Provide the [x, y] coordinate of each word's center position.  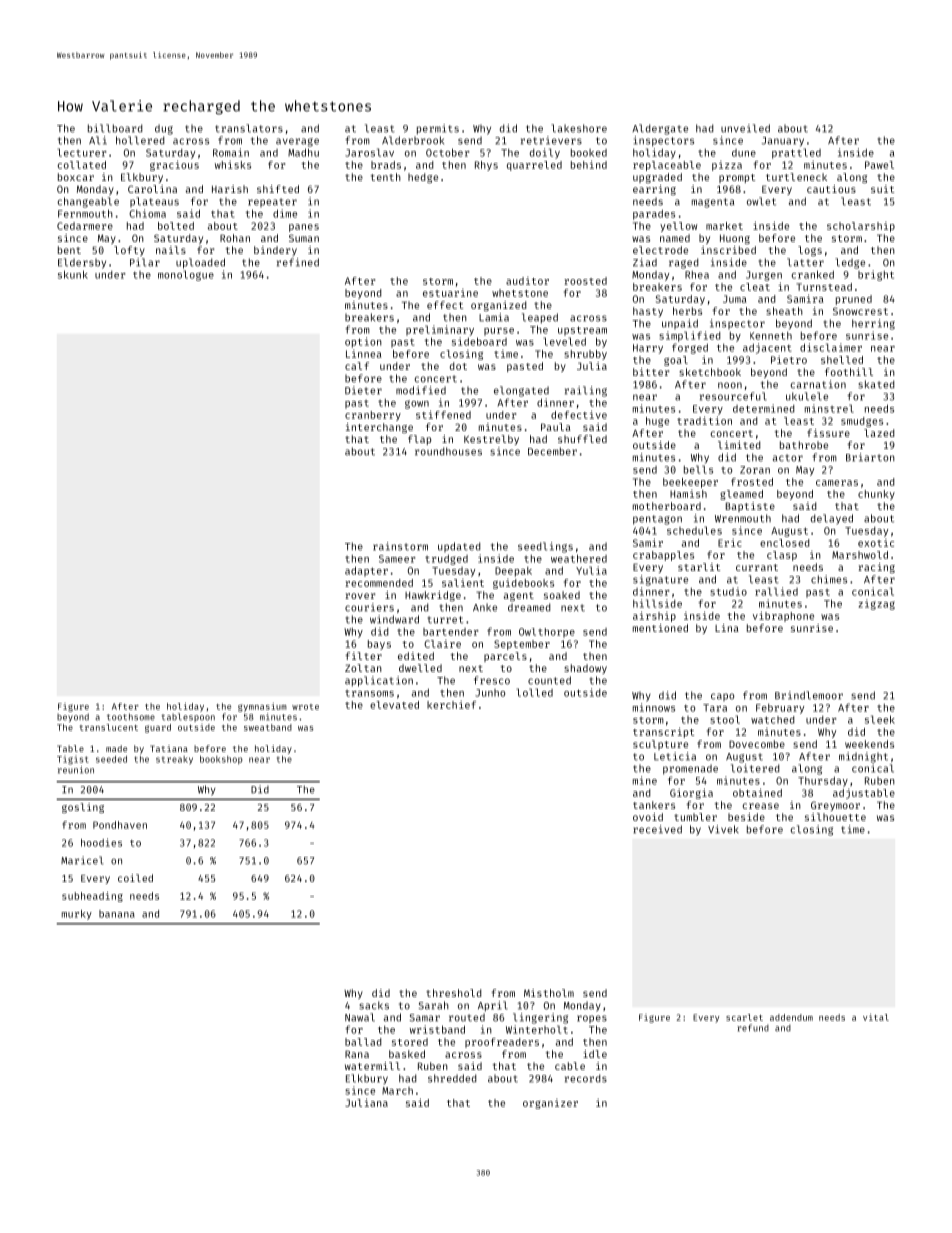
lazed [879, 433]
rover [360, 596]
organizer [550, 1104]
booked [589, 153]
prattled [796, 153]
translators [249, 128]
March [397, 1091]
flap [419, 440]
